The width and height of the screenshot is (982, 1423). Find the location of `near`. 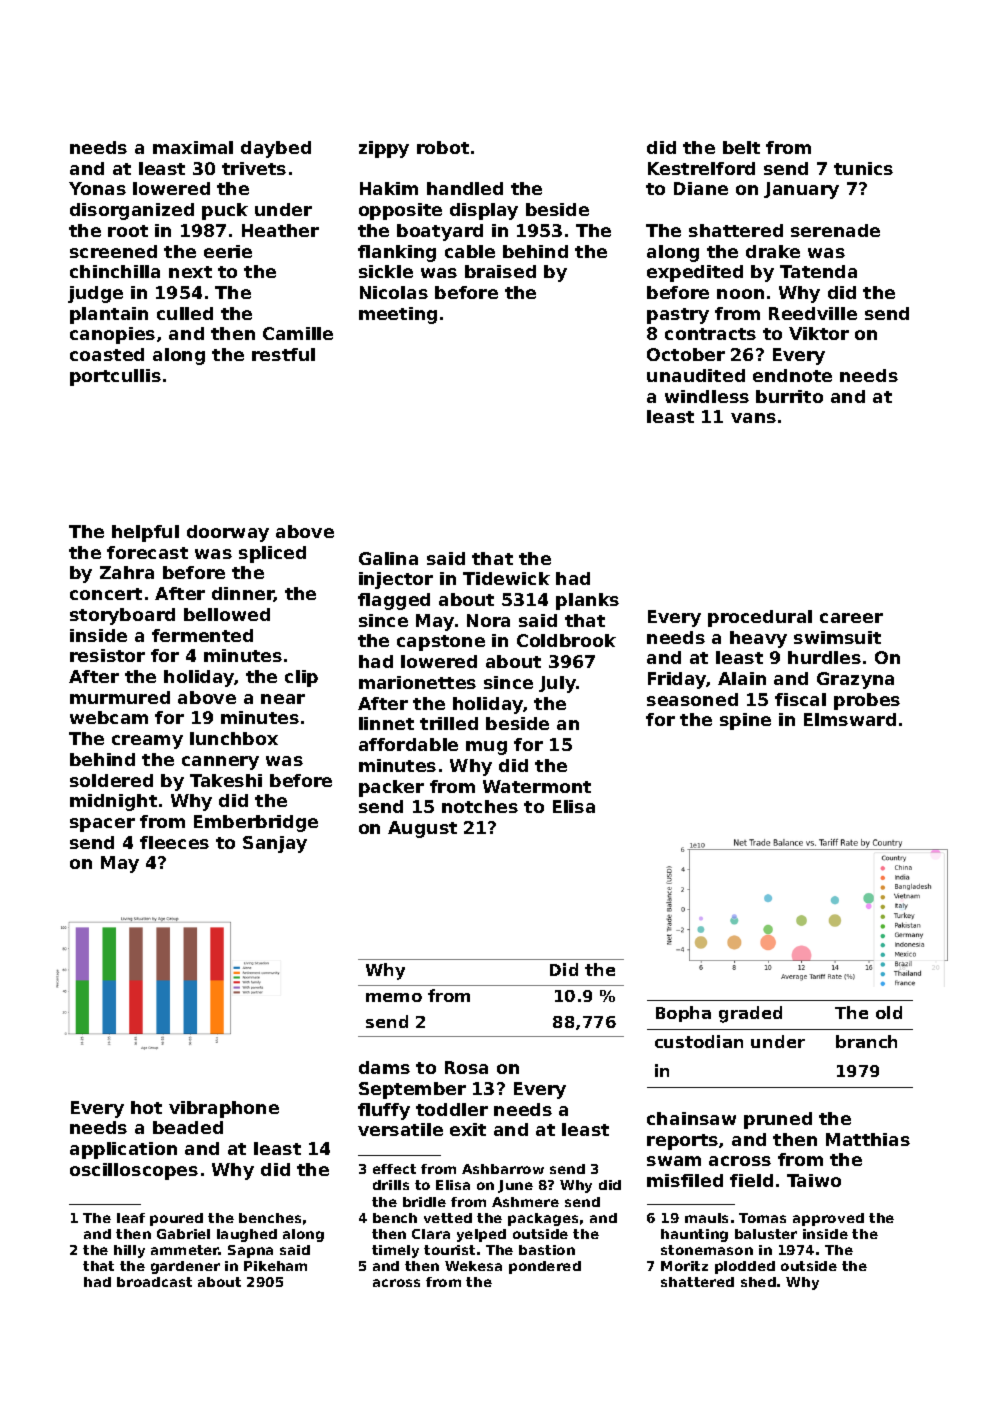

near is located at coordinates (283, 699).
